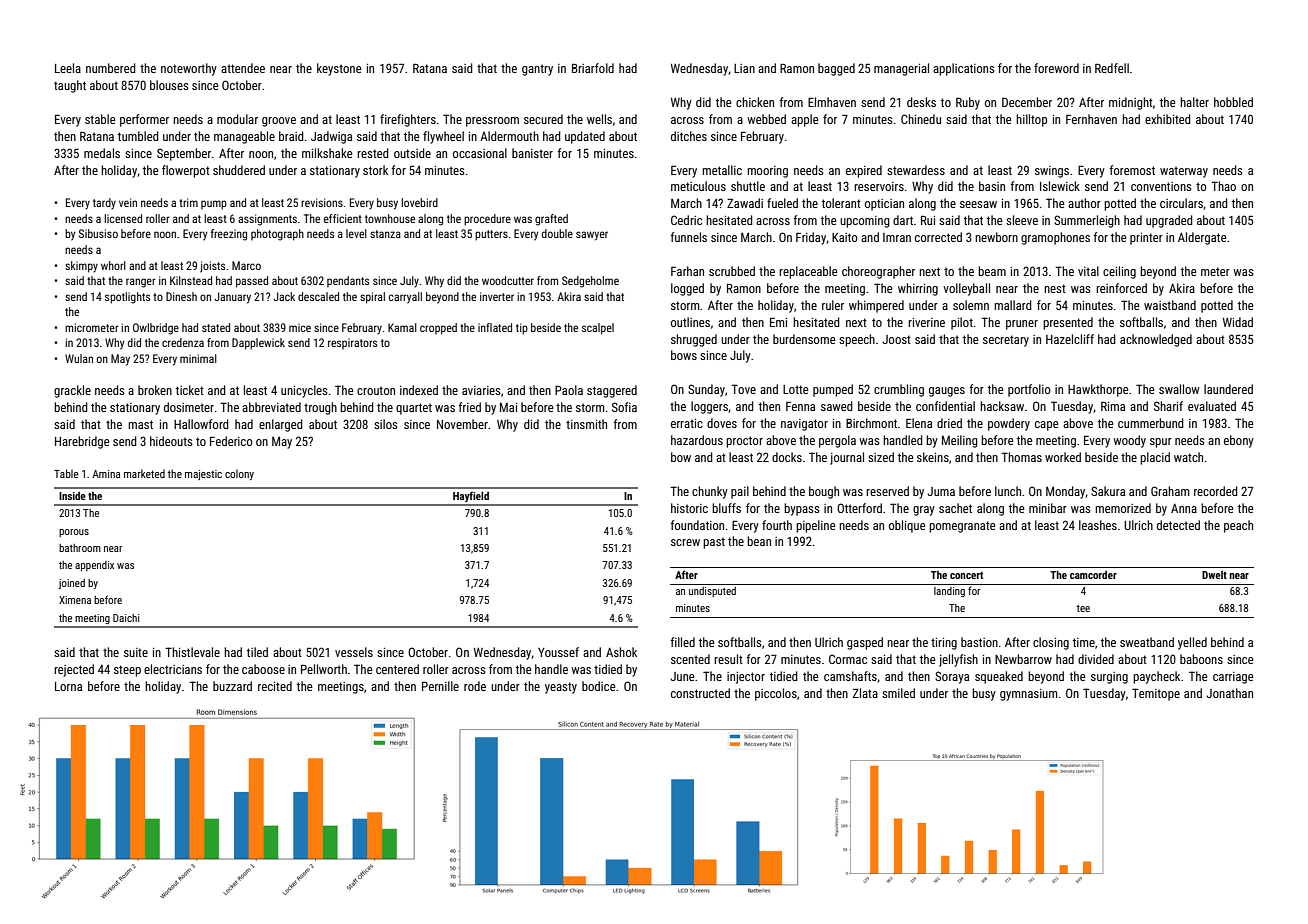  What do you see at coordinates (569, 390) in the screenshot?
I see `Paola` at bounding box center [569, 390].
